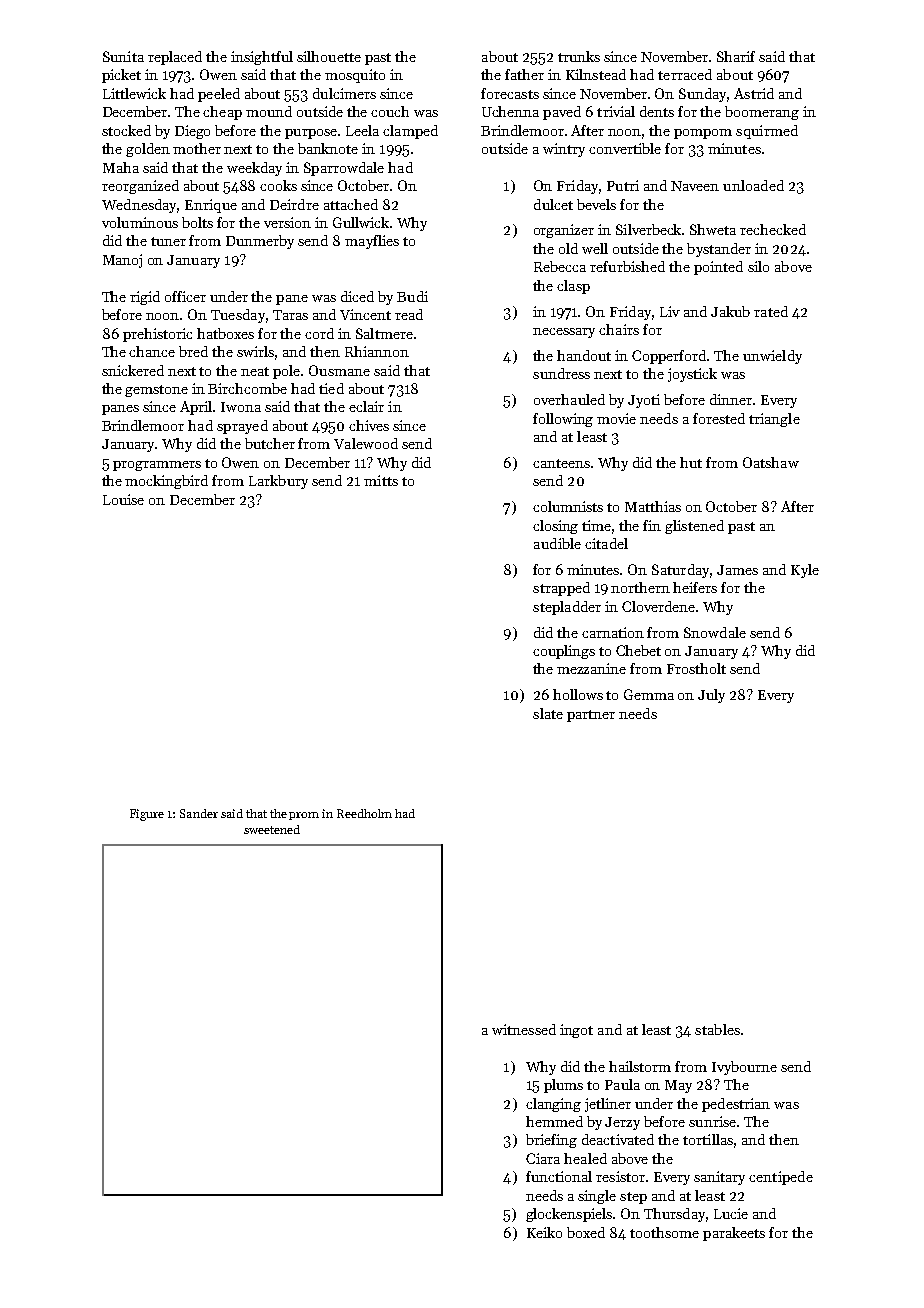 This screenshot has width=924, height=1308. Describe the element at coordinates (242, 427) in the screenshot. I see `sprayed` at that location.
